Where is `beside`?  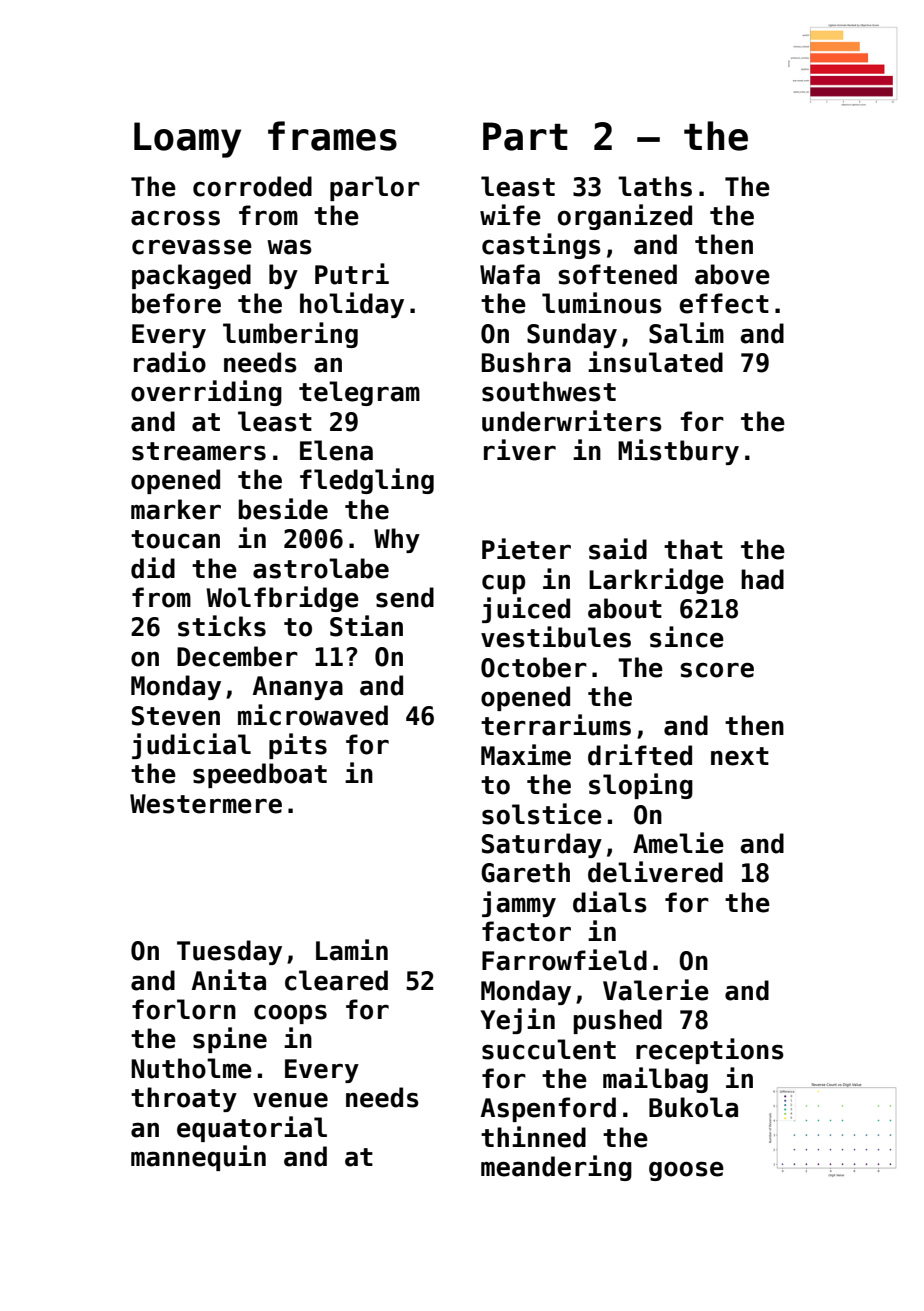 beside is located at coordinates (283, 509).
